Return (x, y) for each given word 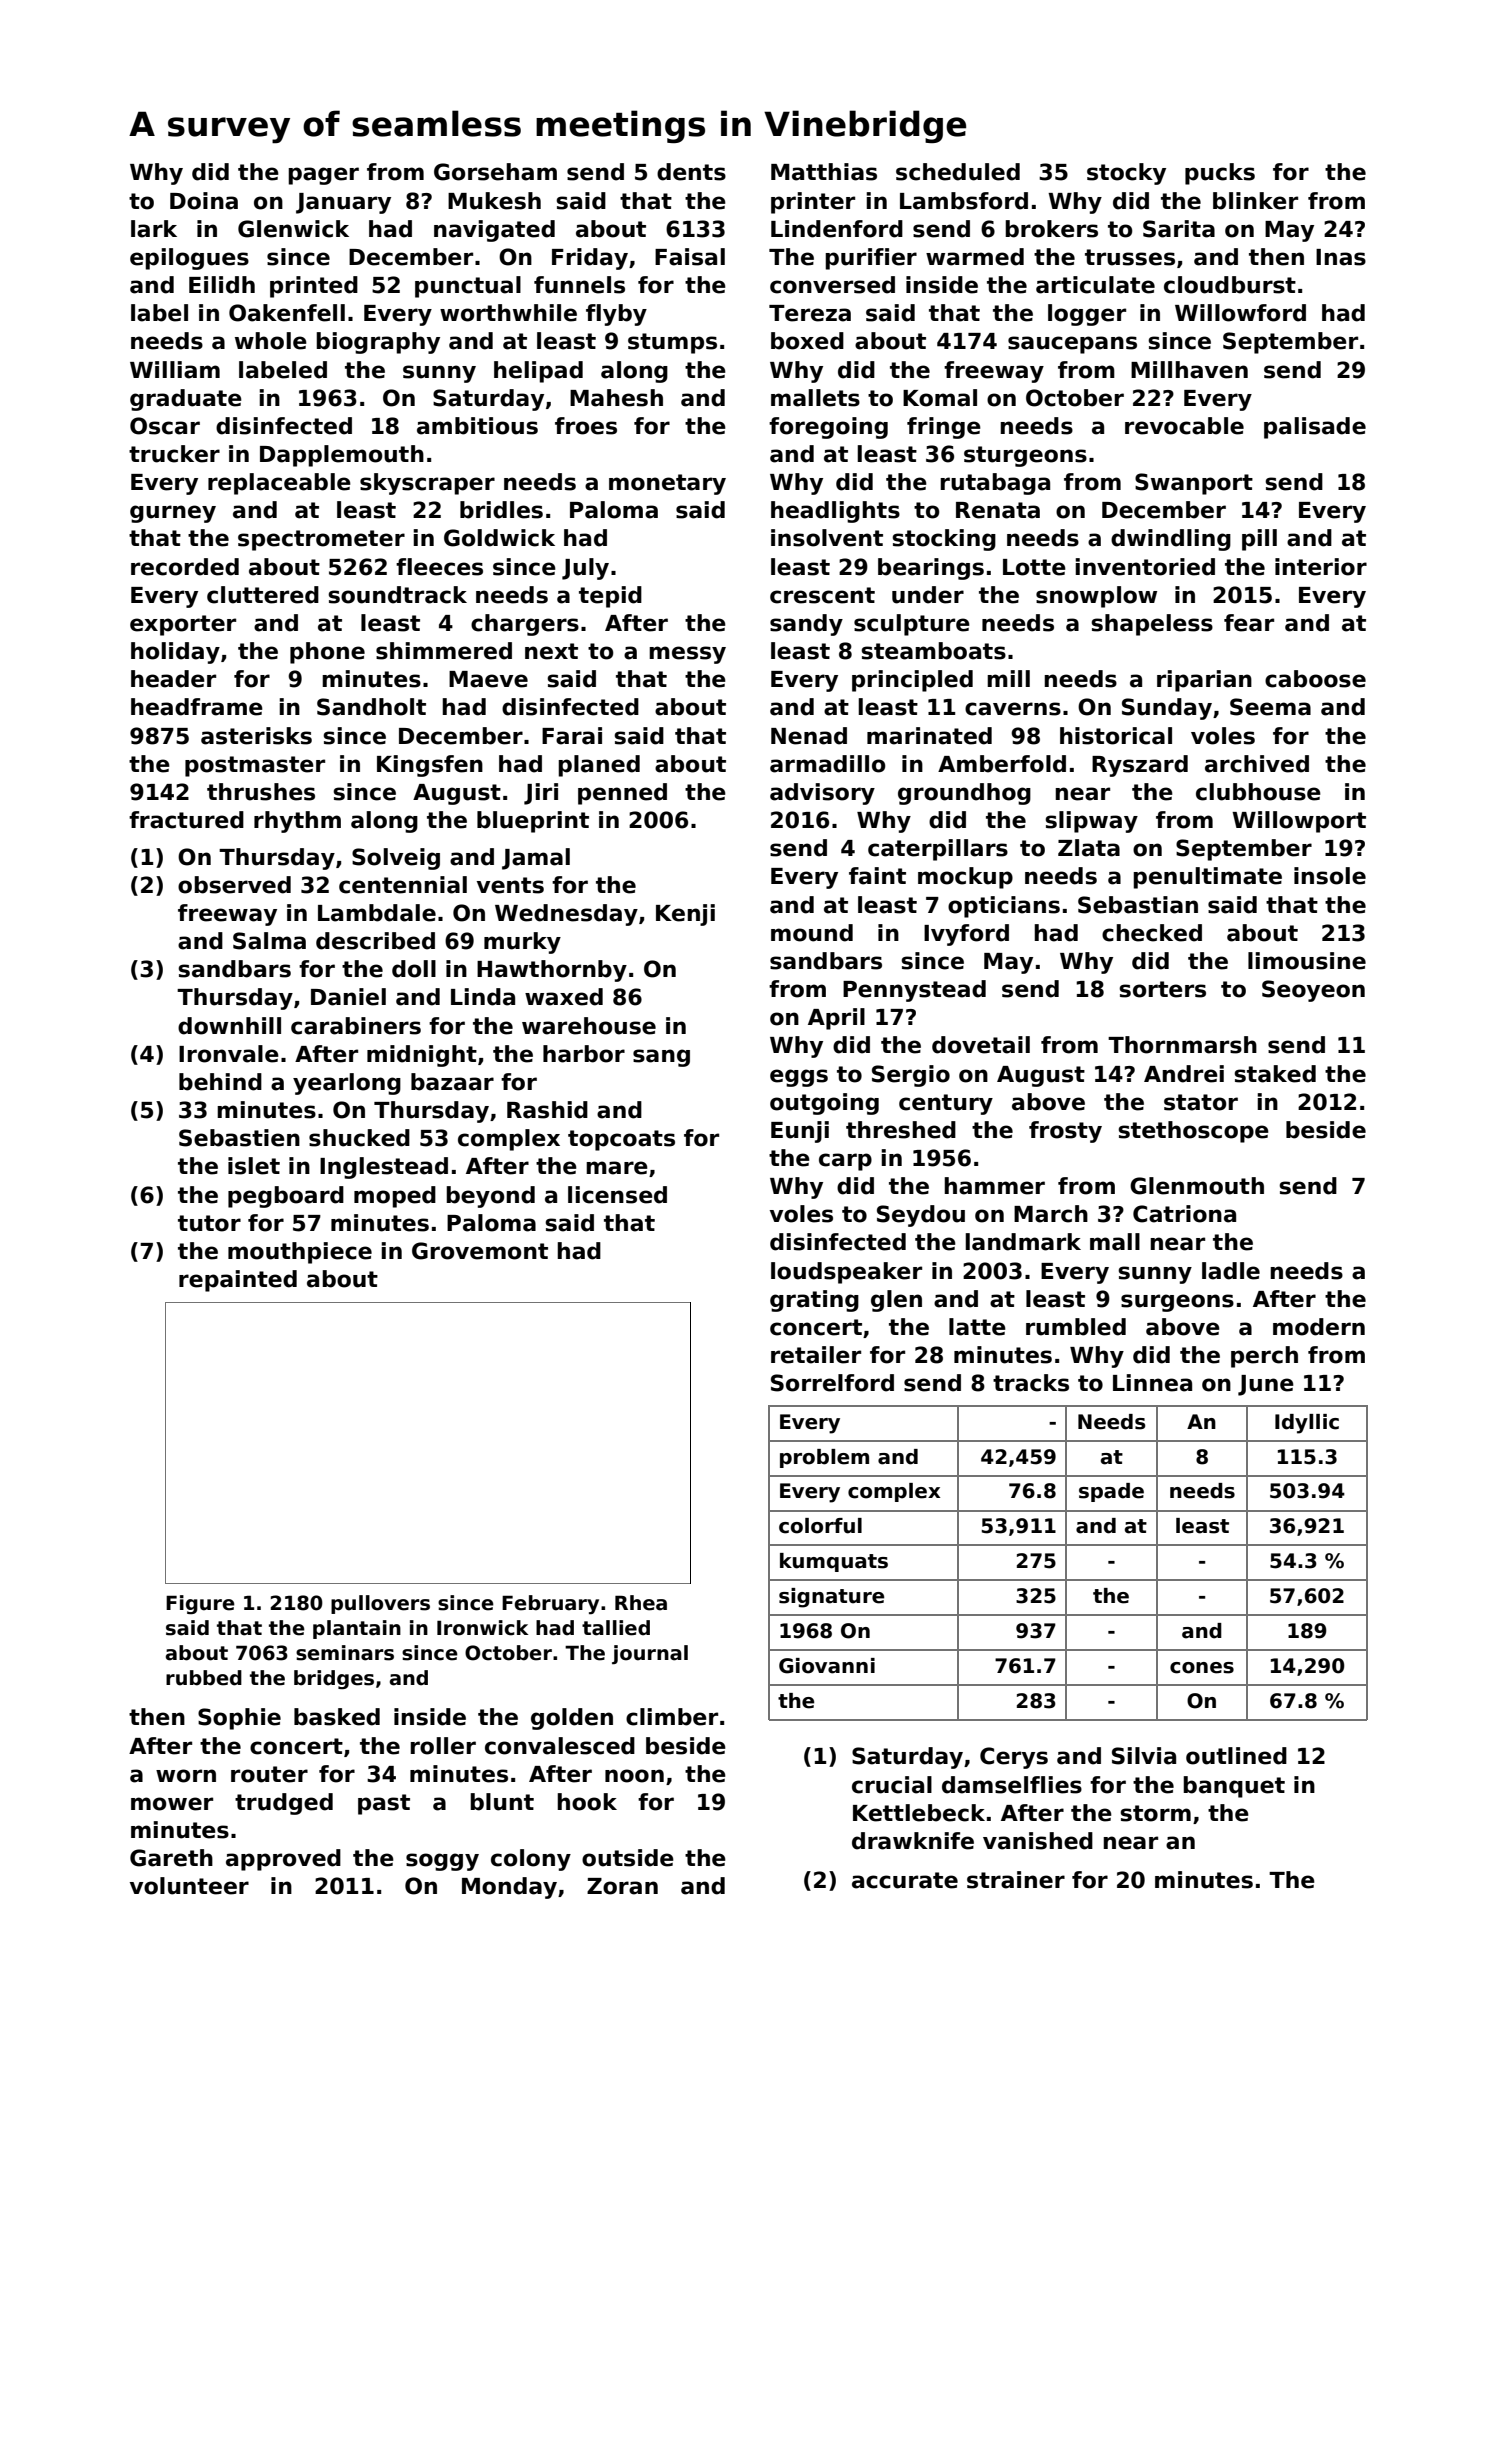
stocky (1126, 174)
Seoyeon (1313, 991)
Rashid (547, 1110)
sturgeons (1025, 456)
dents (691, 172)
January (343, 203)
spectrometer (321, 540)
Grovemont (480, 1251)
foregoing (828, 428)
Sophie (239, 1719)
